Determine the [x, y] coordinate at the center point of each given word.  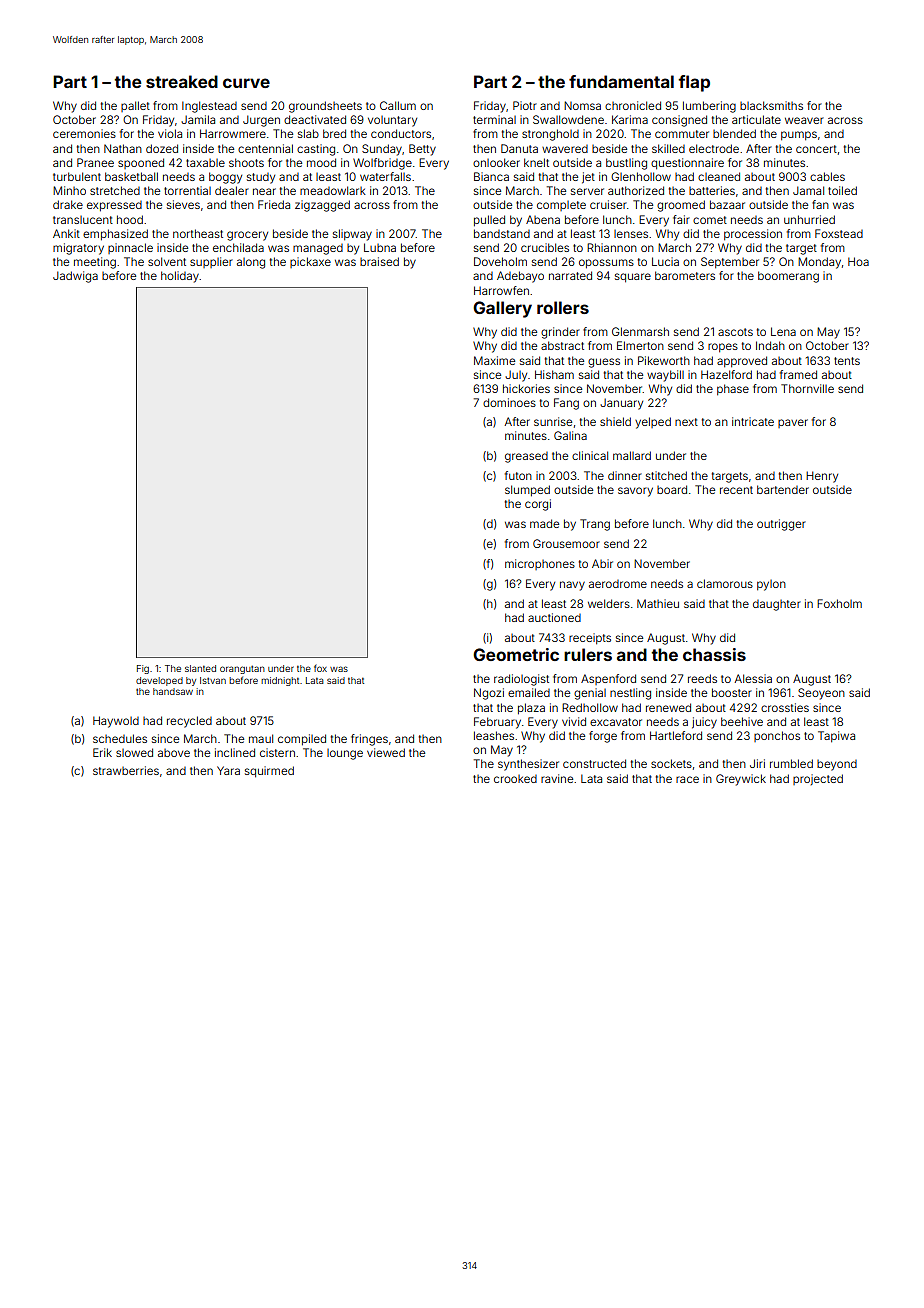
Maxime [494, 360]
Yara [228, 770]
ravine [557, 778]
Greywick [741, 780]
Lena [783, 331]
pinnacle [130, 248]
